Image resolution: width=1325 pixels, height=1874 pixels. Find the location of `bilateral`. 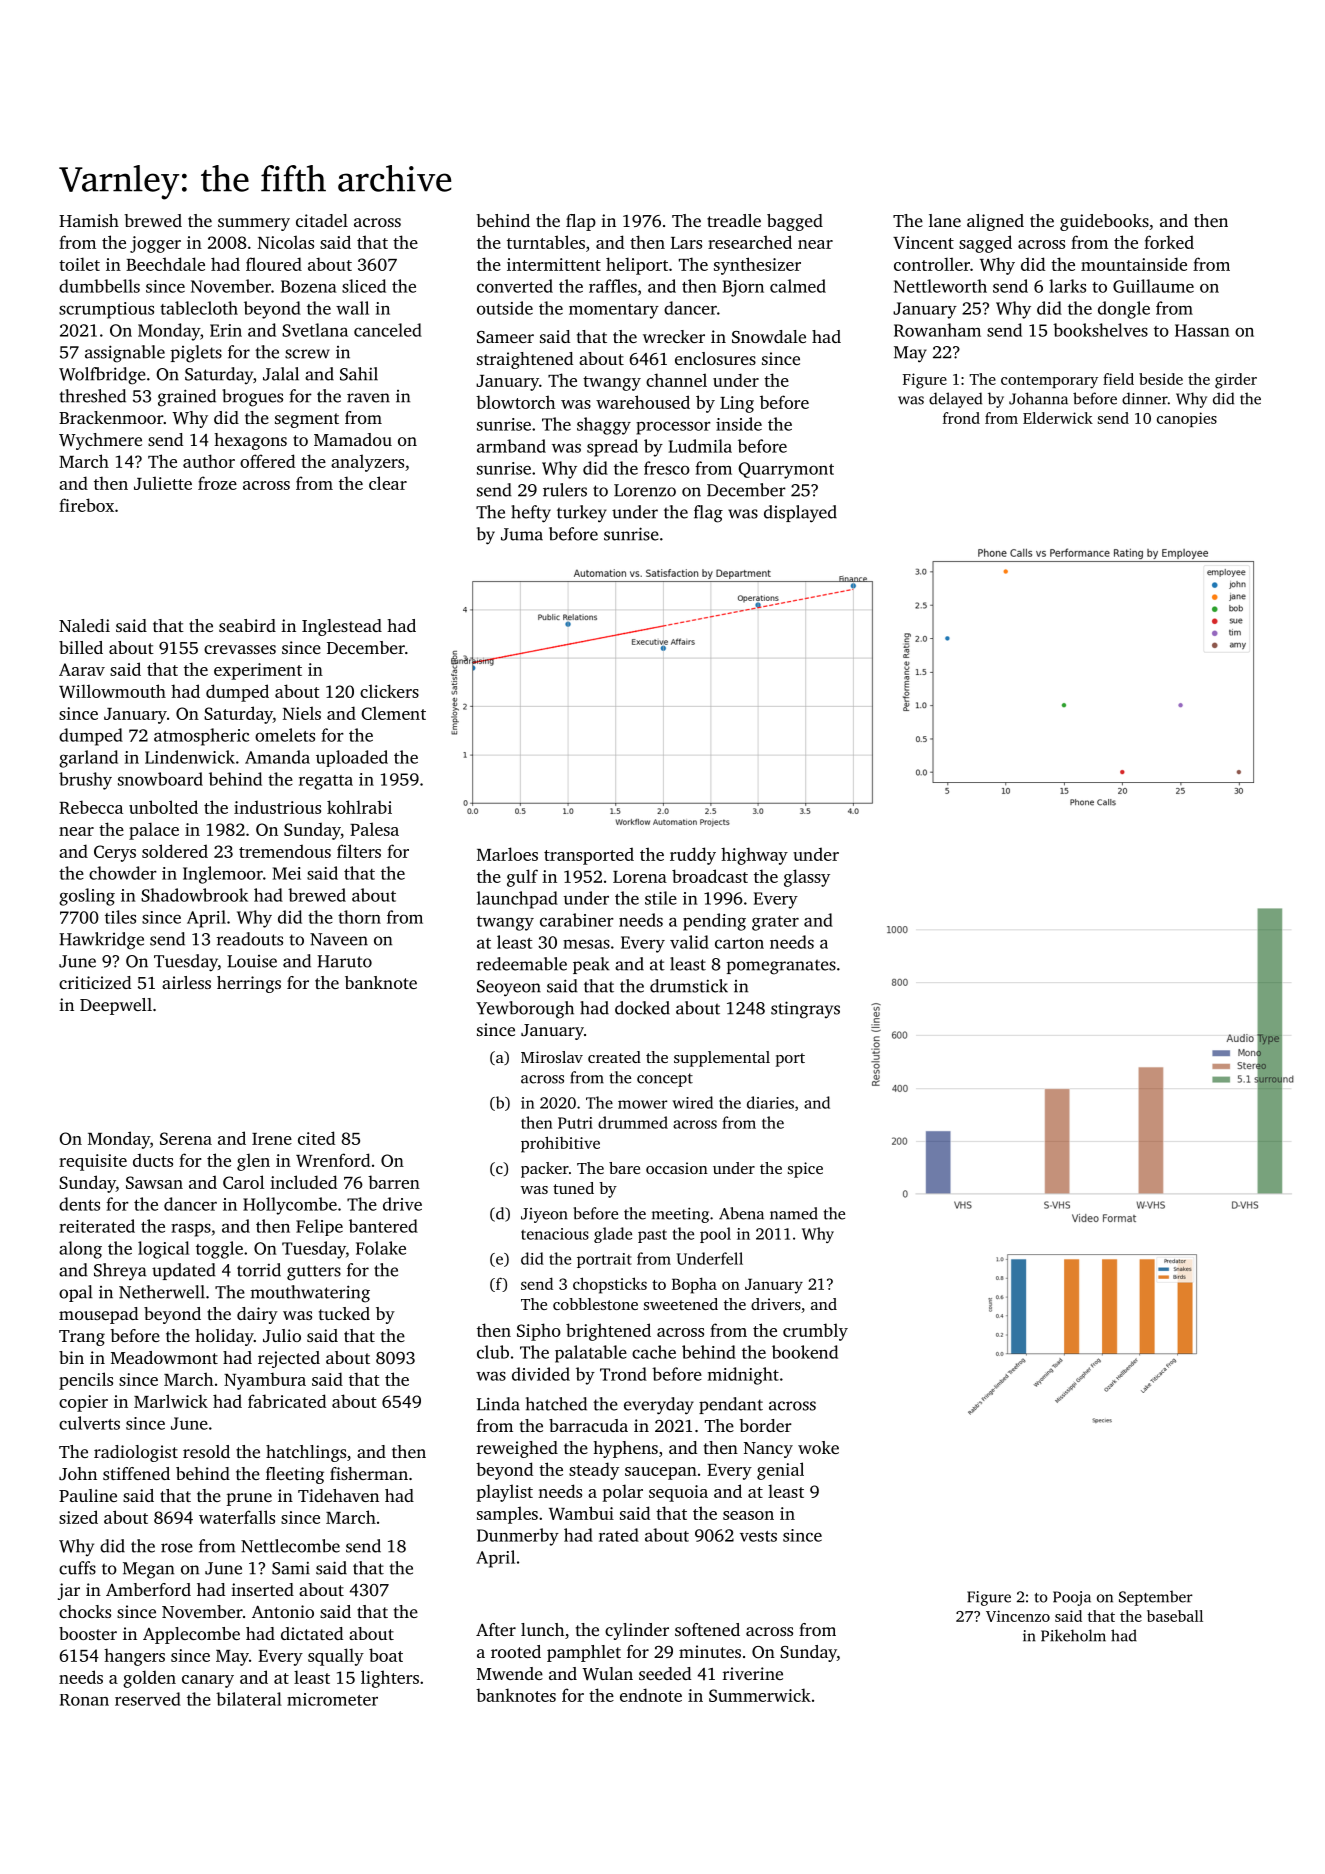

bilateral is located at coordinates (249, 1699).
